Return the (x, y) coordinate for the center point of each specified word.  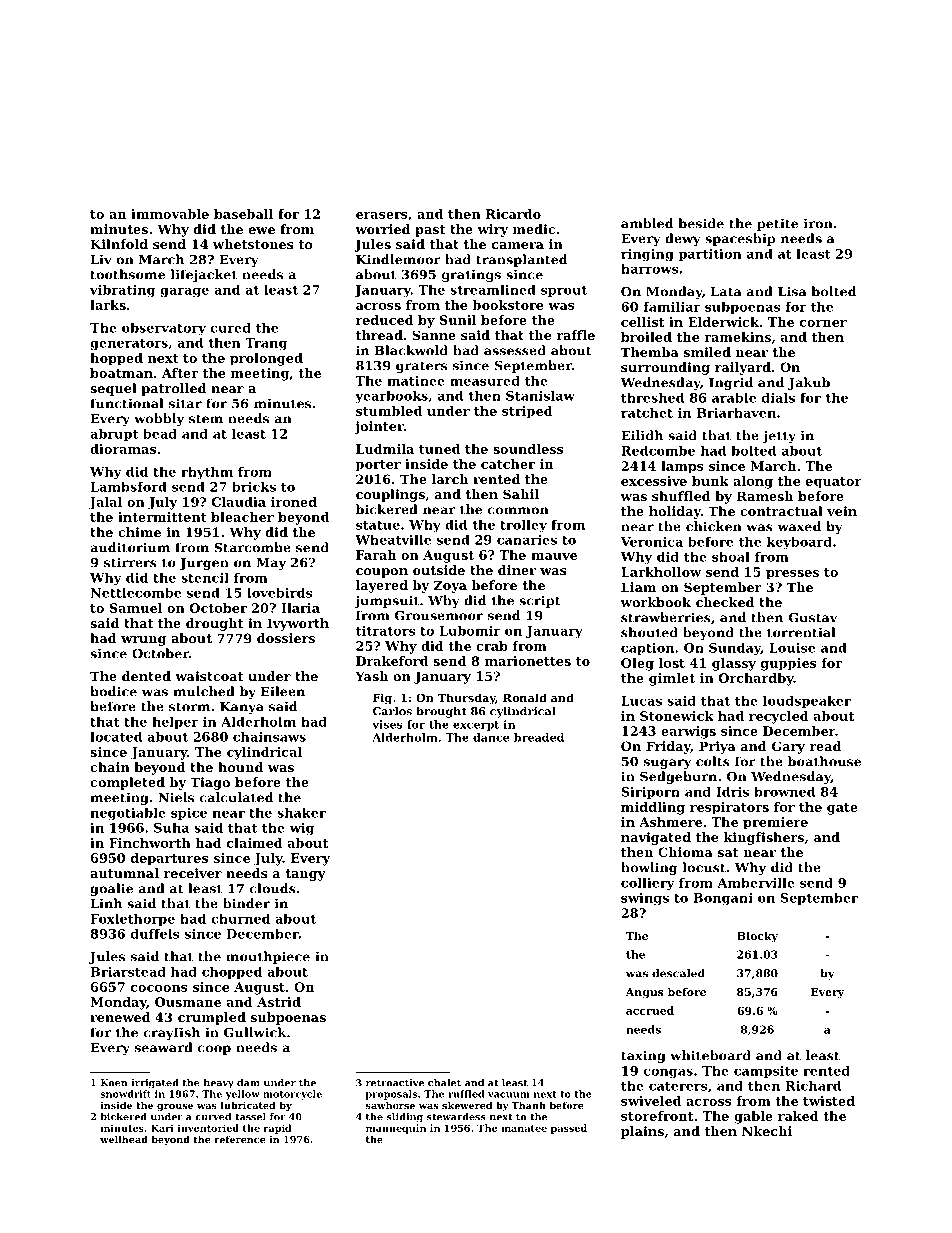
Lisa (792, 291)
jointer (379, 427)
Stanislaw (540, 396)
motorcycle (292, 1095)
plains (642, 1132)
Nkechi (767, 1131)
